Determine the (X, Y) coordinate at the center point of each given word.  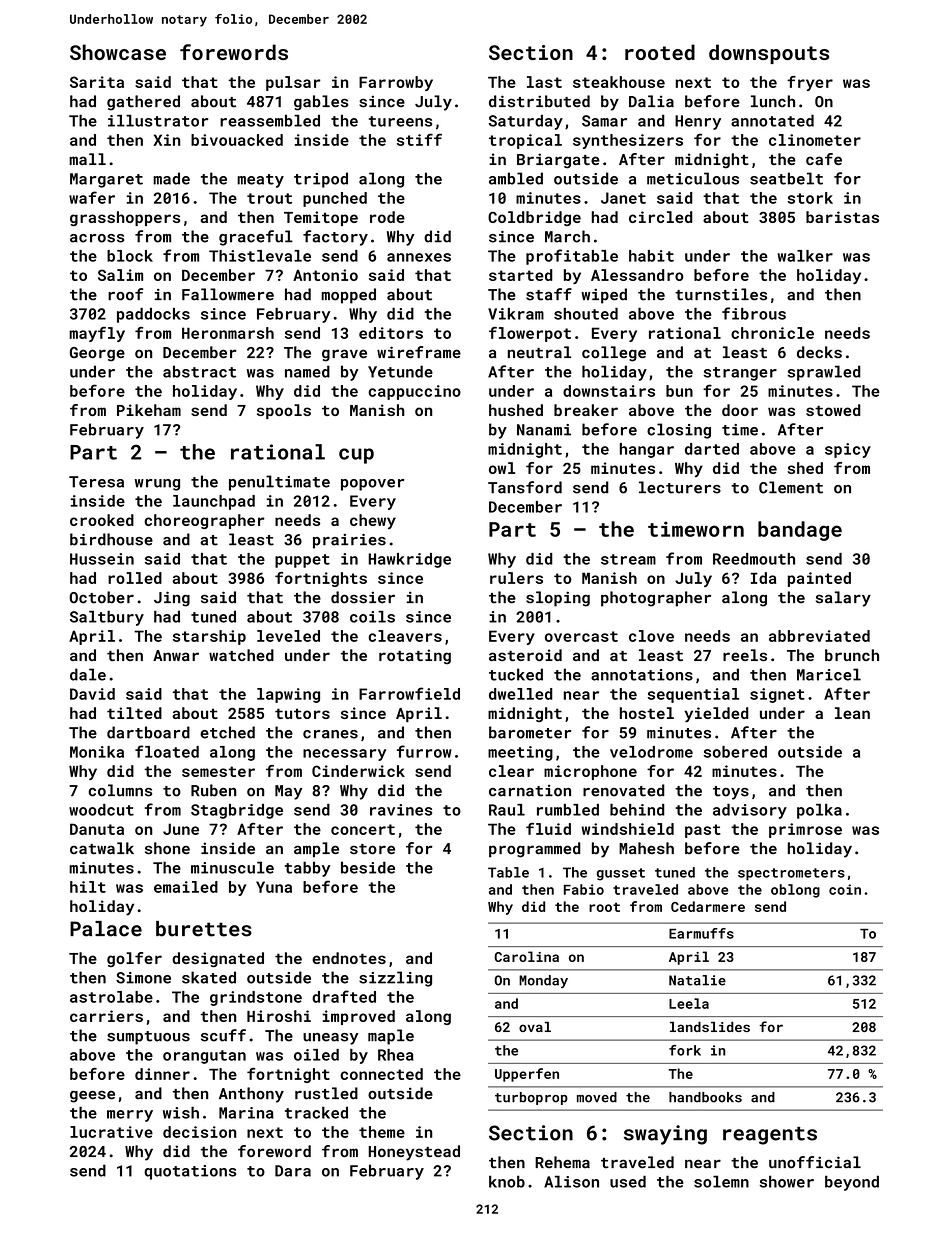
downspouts (769, 54)
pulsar (293, 83)
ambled (516, 178)
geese (92, 1097)
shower (787, 1181)
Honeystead (414, 1153)
